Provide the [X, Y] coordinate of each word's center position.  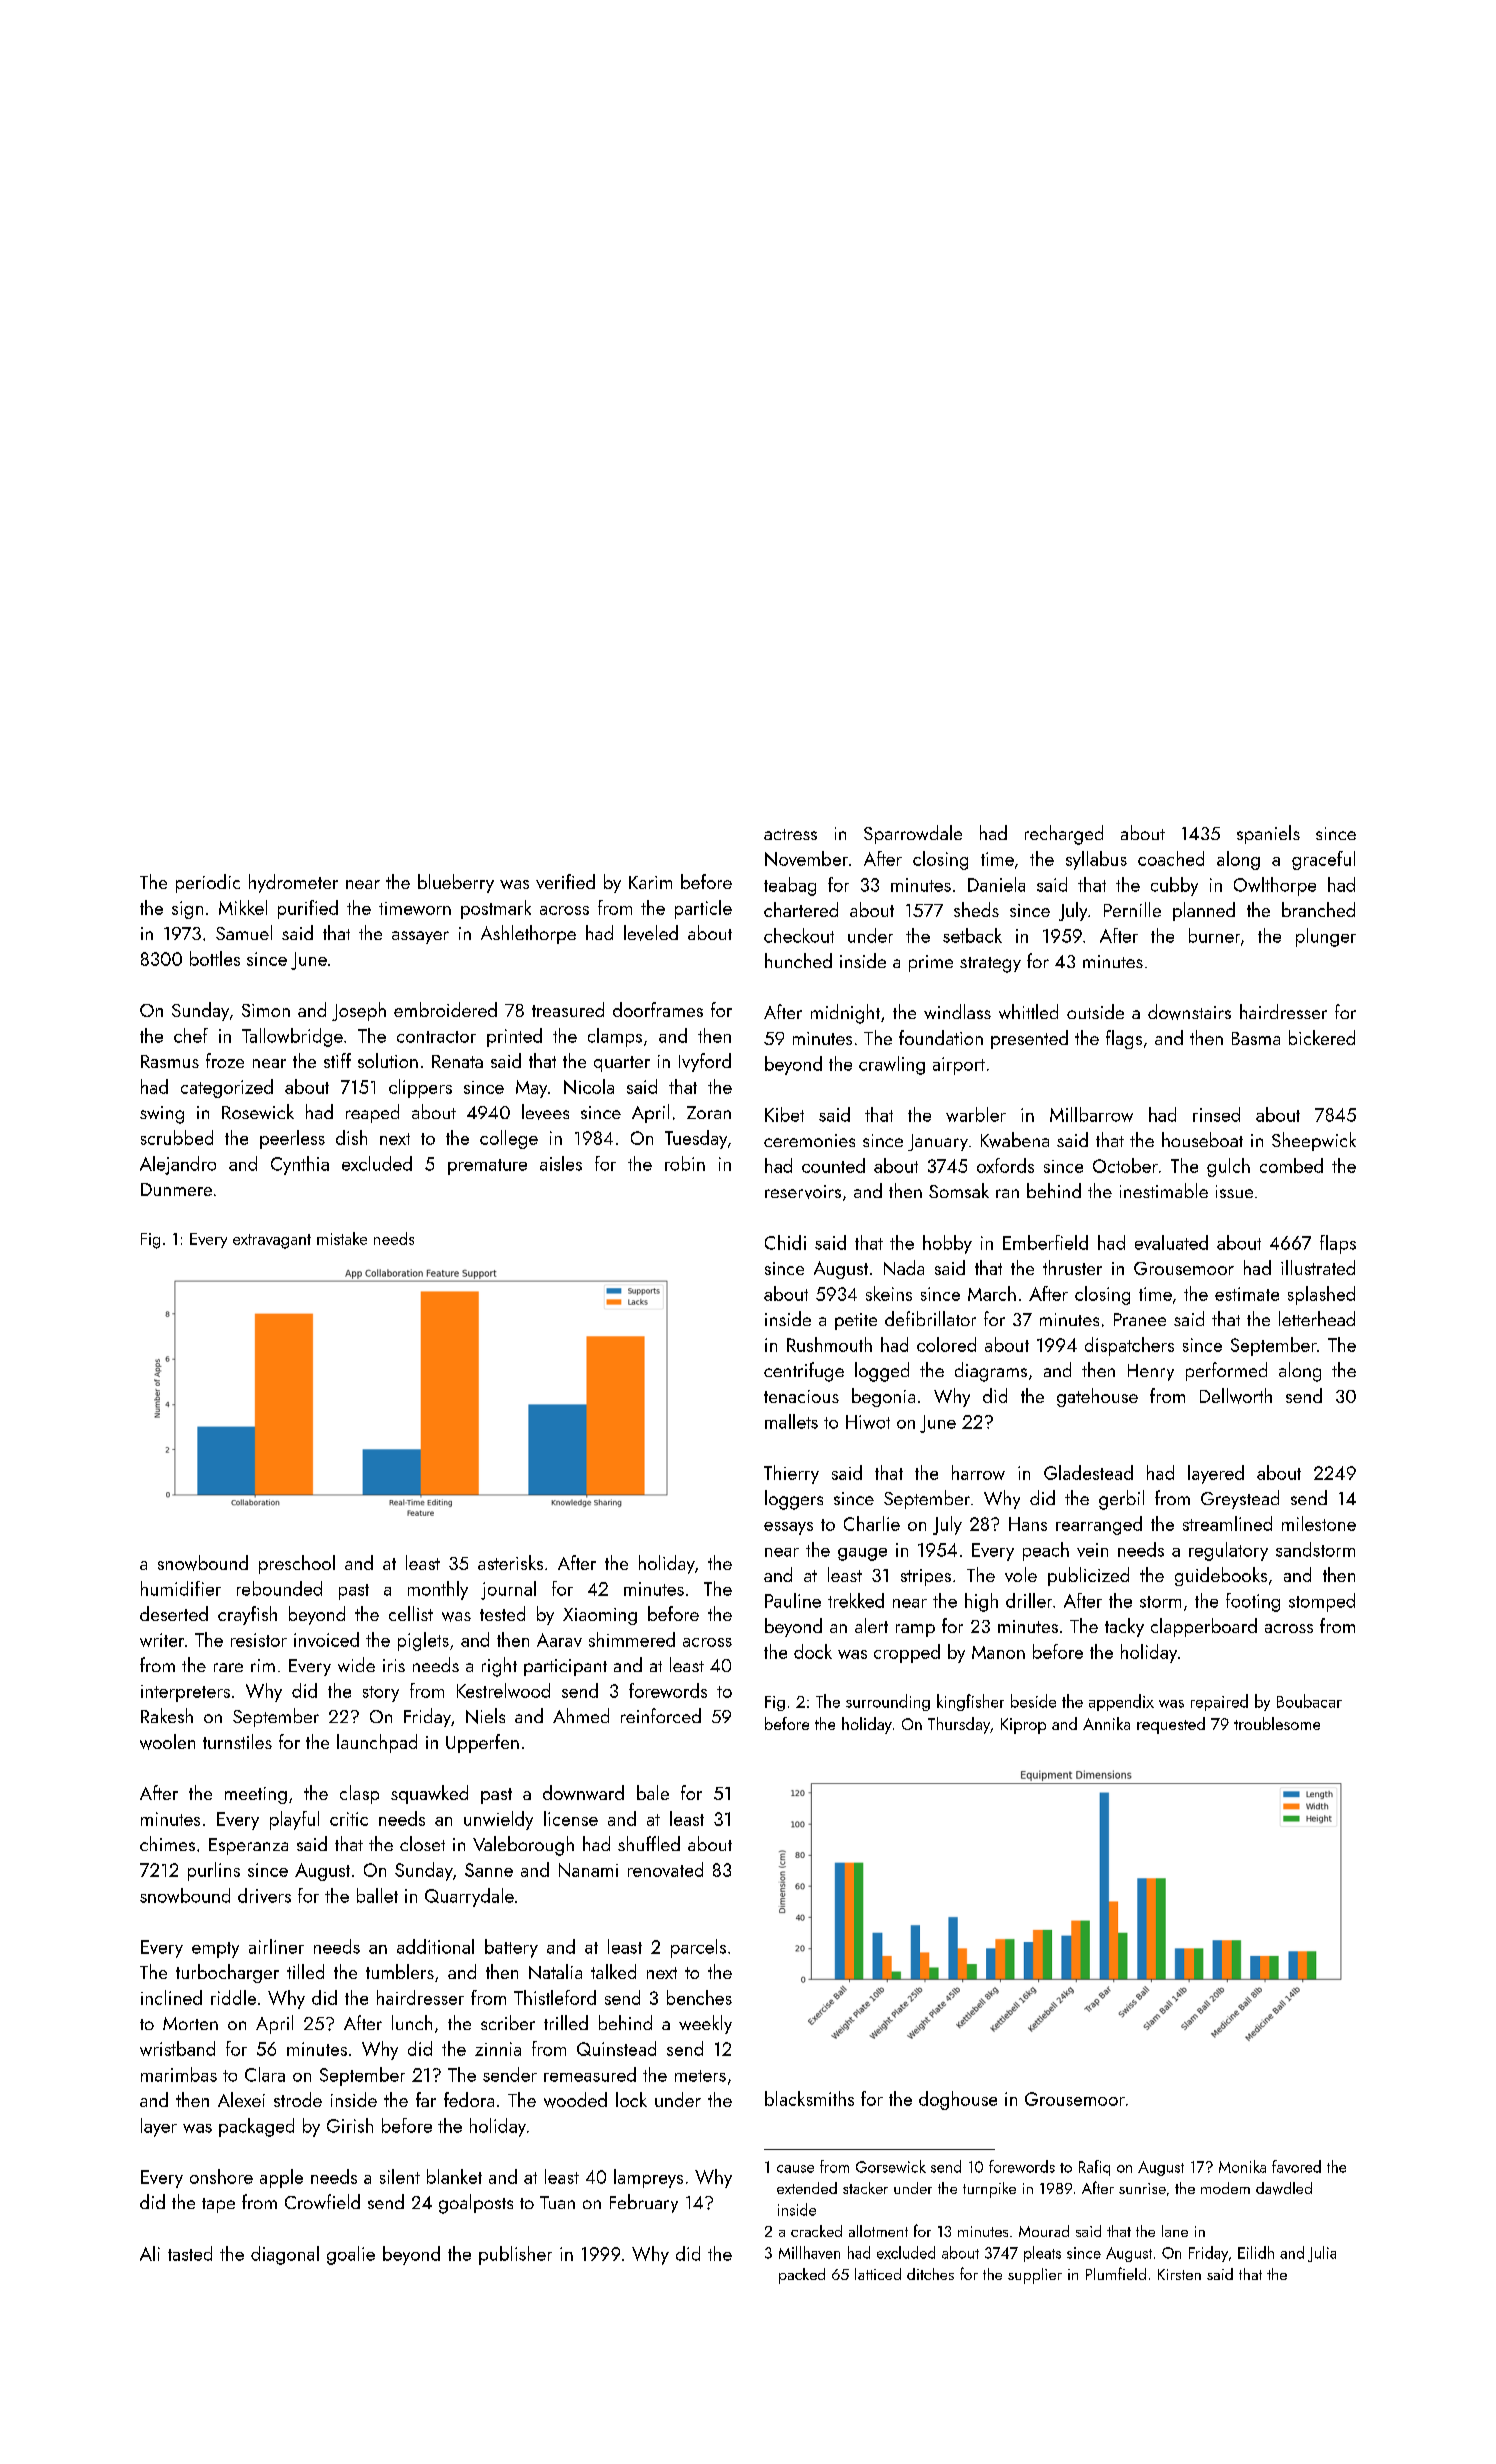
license [571, 1818]
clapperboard [1204, 1627]
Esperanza [248, 1846]
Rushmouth [829, 1344]
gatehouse [1097, 1397]
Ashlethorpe [528, 934]
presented [1029, 1039]
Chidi [785, 1242]
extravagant [272, 1241]
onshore [221, 2176]
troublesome [1277, 1723]
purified [308, 909]
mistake [342, 1238]
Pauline [793, 1600]
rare [228, 1667]
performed [1226, 1371]
